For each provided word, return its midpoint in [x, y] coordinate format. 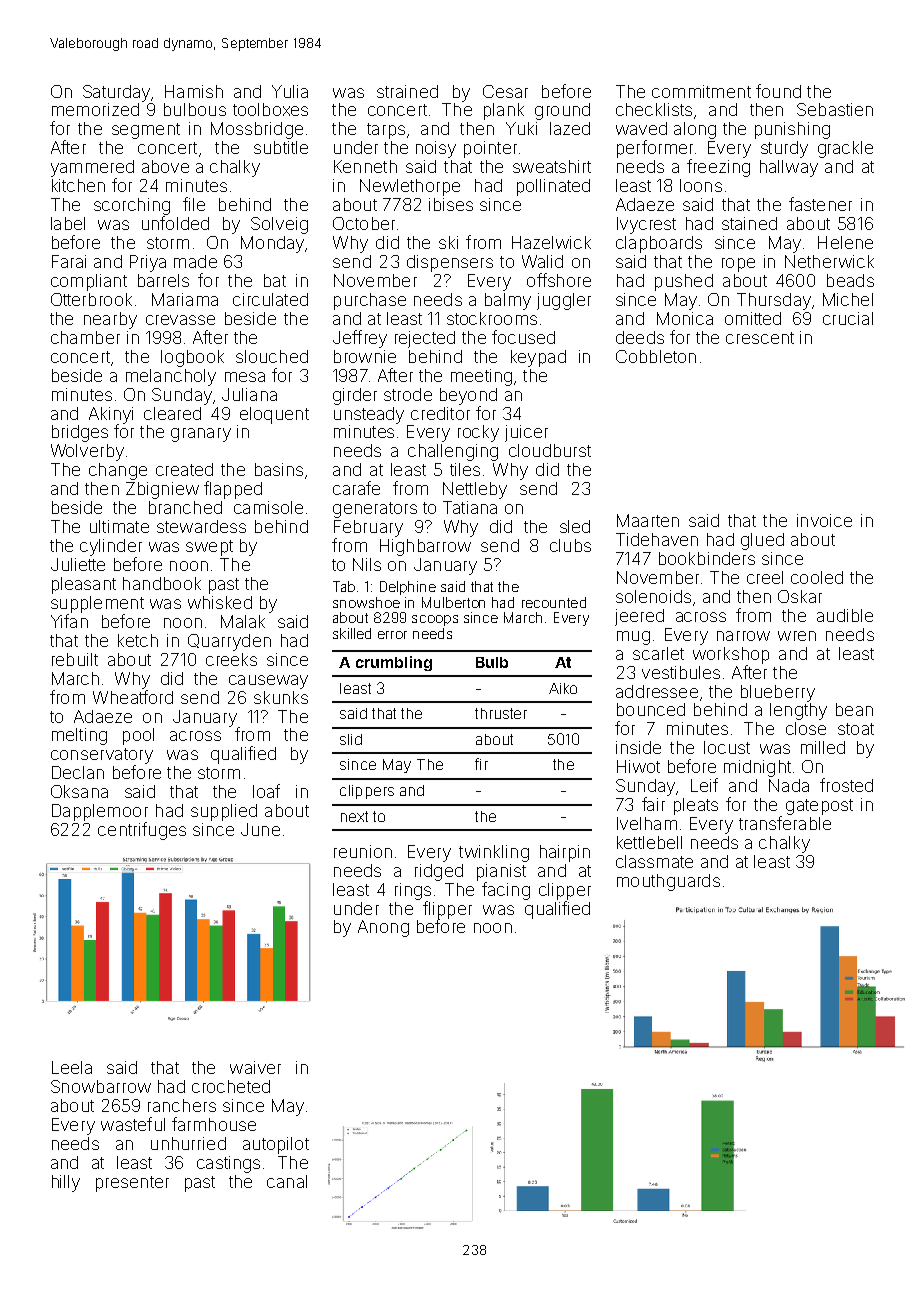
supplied [224, 812]
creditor [440, 413]
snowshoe [366, 602]
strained [407, 91]
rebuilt [75, 659]
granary [201, 435]
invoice [824, 520]
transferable [785, 823]
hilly [66, 1183]
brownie [365, 356]
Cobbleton [656, 356]
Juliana [249, 394]
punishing [792, 130]
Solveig [279, 225]
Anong [383, 928]
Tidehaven [657, 539]
